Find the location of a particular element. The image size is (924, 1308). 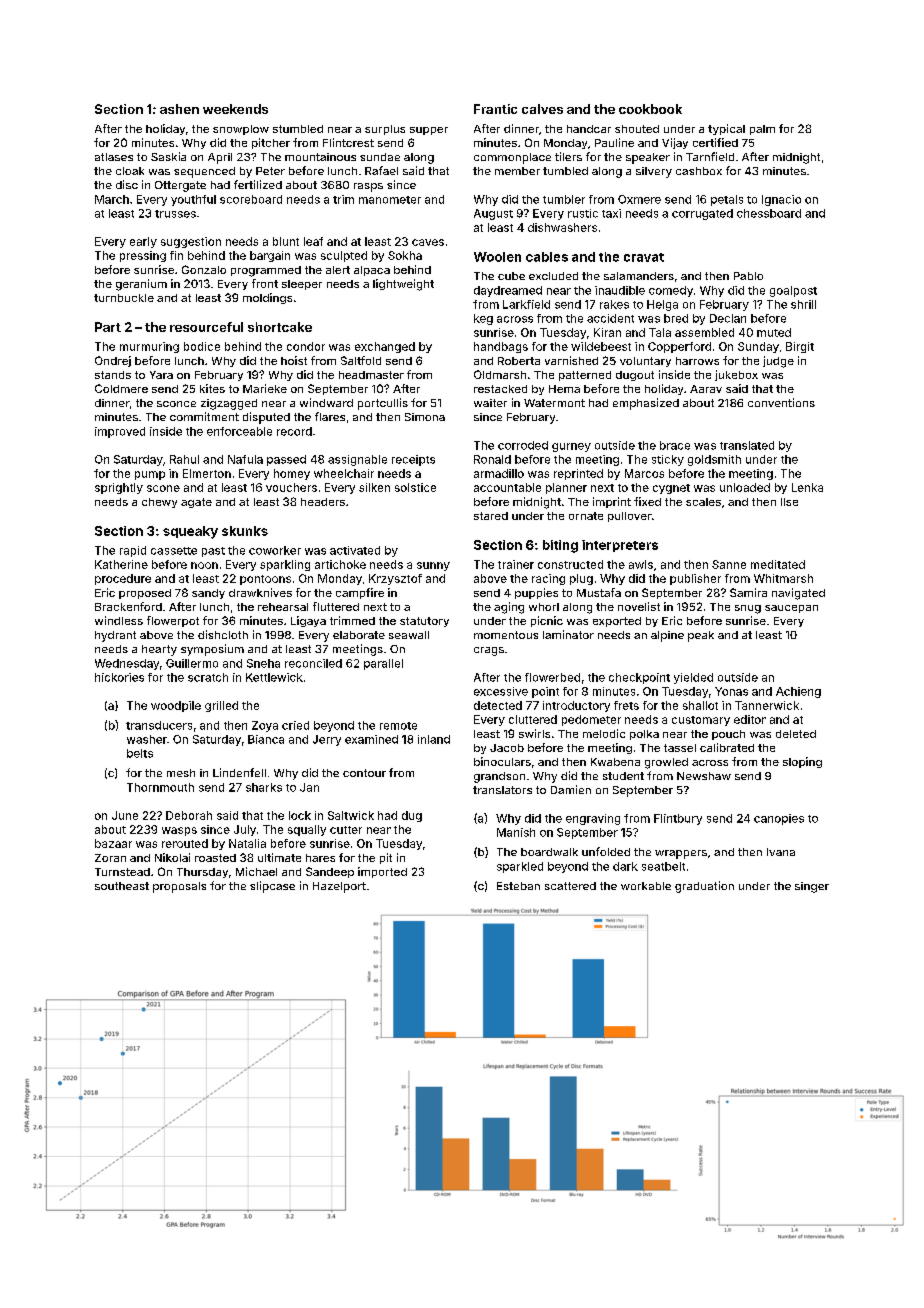

exchanged is located at coordinates (385, 347).
